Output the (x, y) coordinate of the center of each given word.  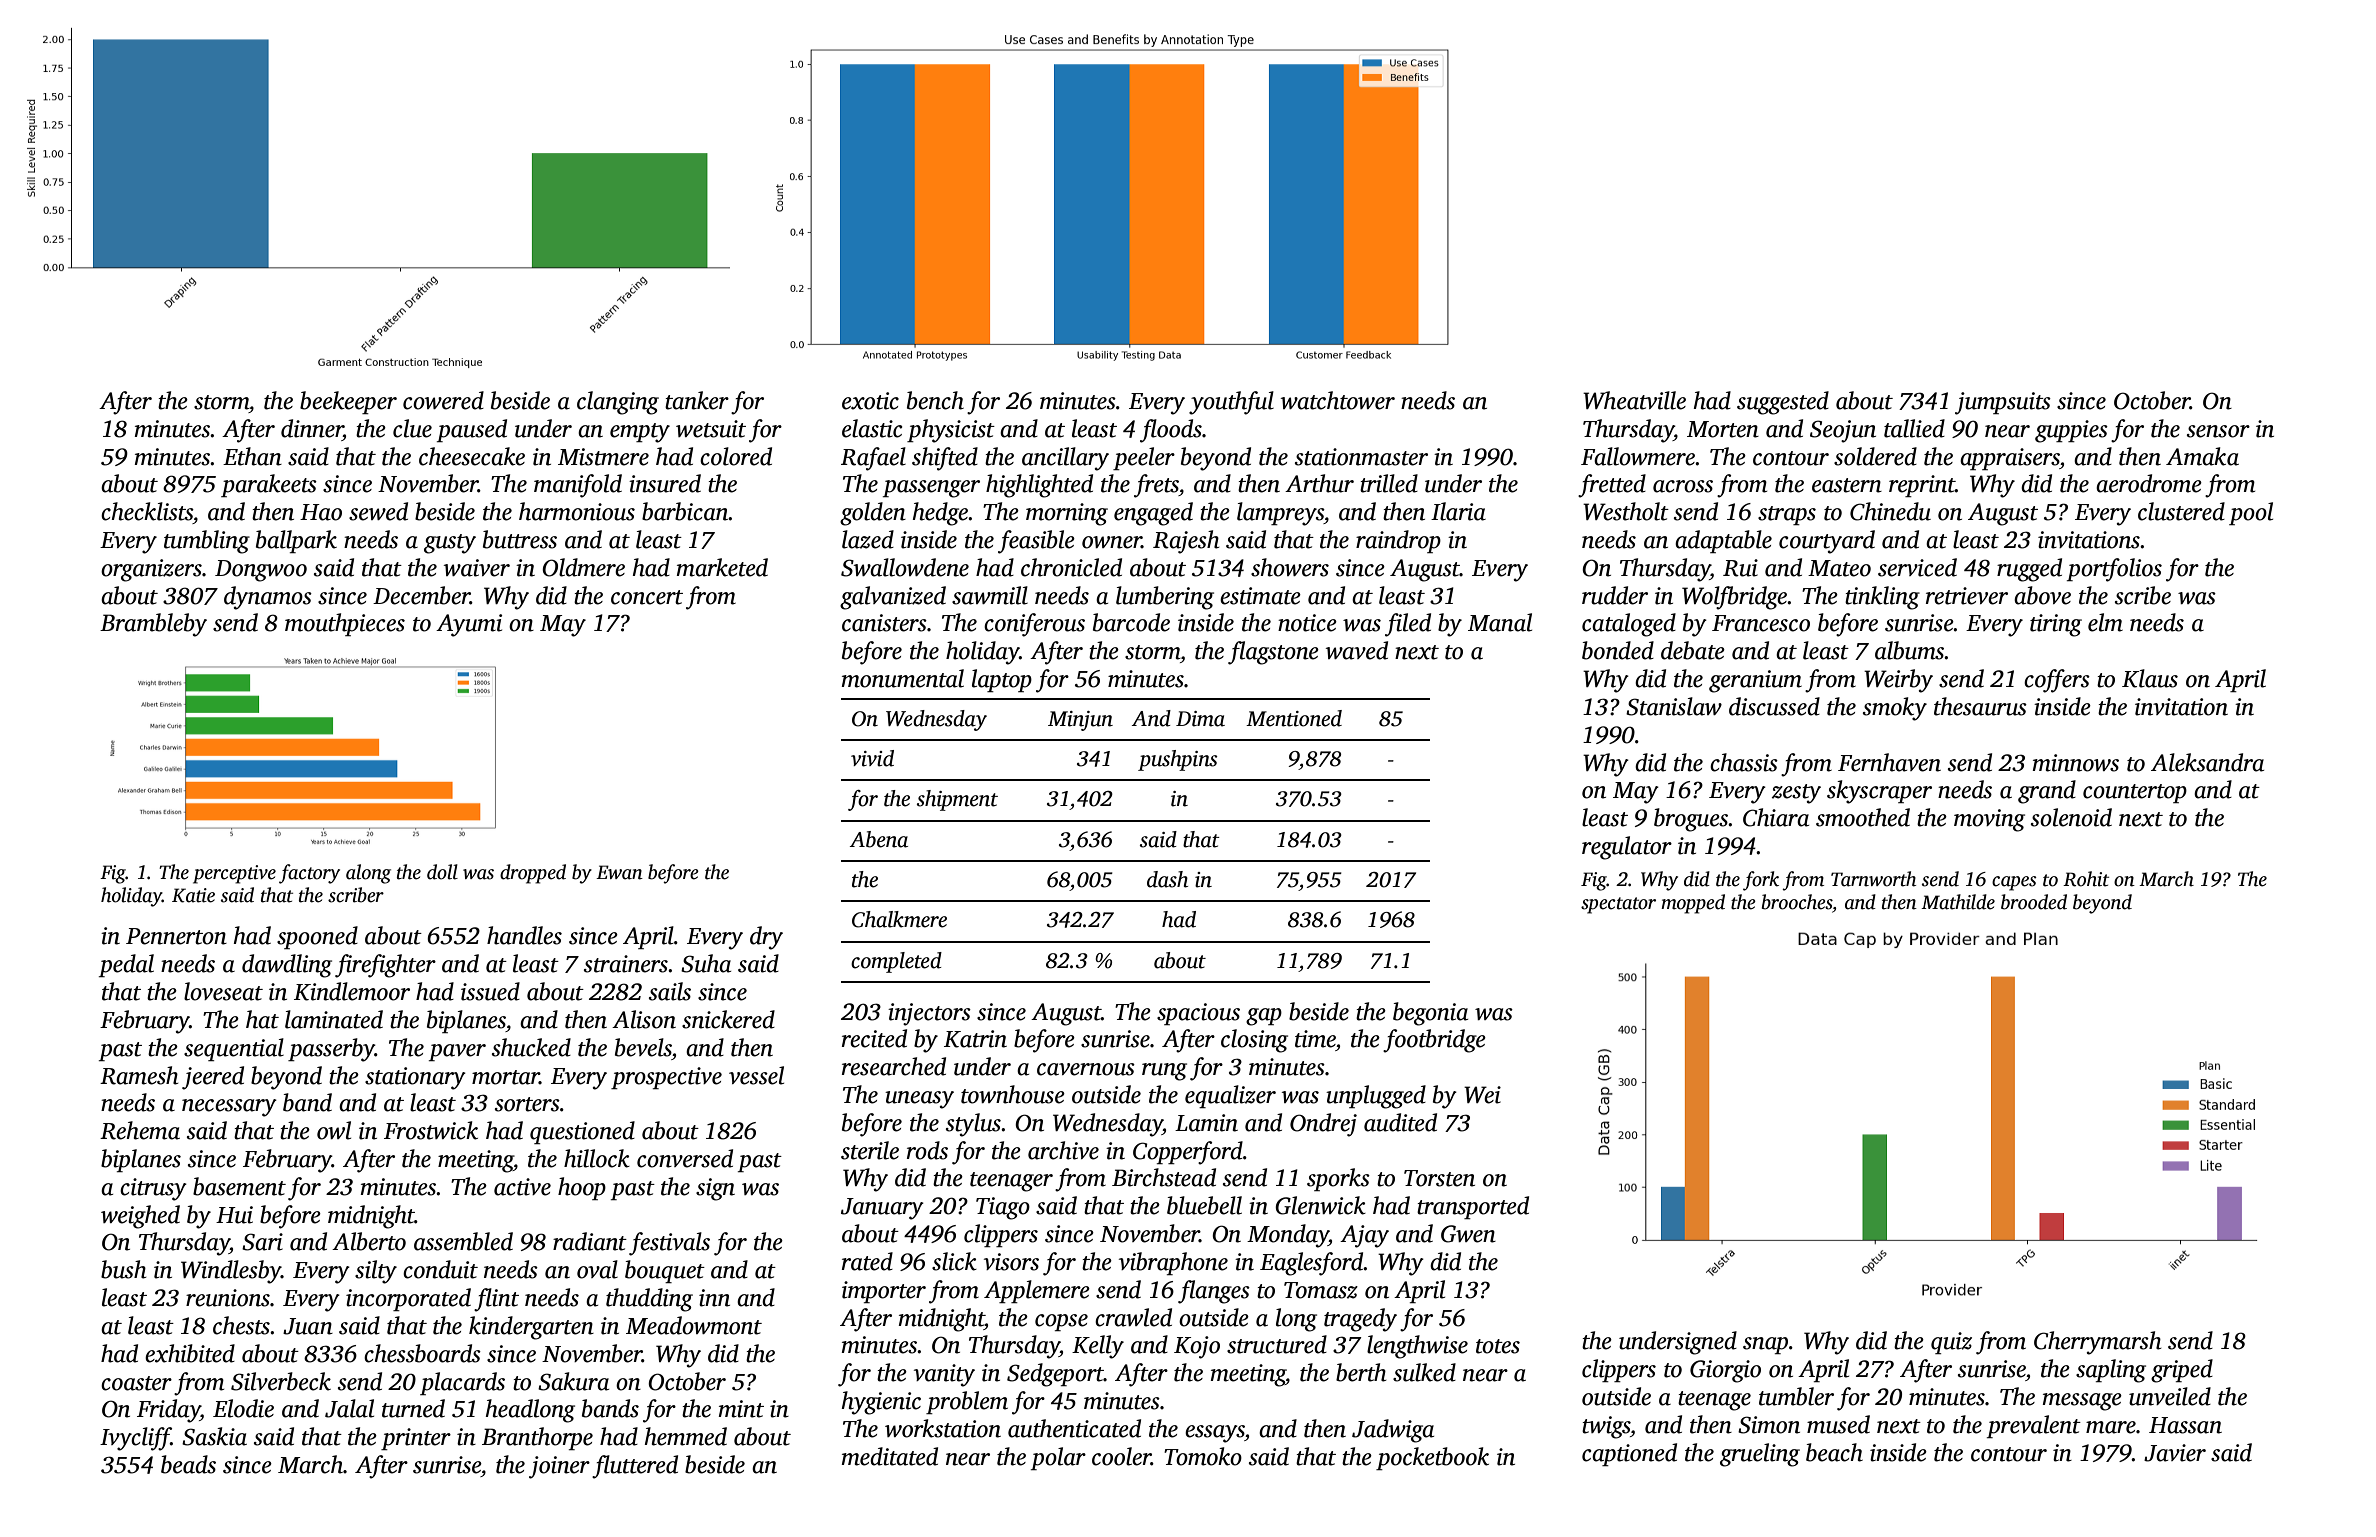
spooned (317, 937)
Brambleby (153, 625)
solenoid (2071, 817)
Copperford (1188, 1153)
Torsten (1439, 1178)
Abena (879, 839)
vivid (872, 758)
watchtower (1338, 400)
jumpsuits (2003, 403)
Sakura (573, 1381)
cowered (443, 400)
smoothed (1863, 817)
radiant (590, 1241)
